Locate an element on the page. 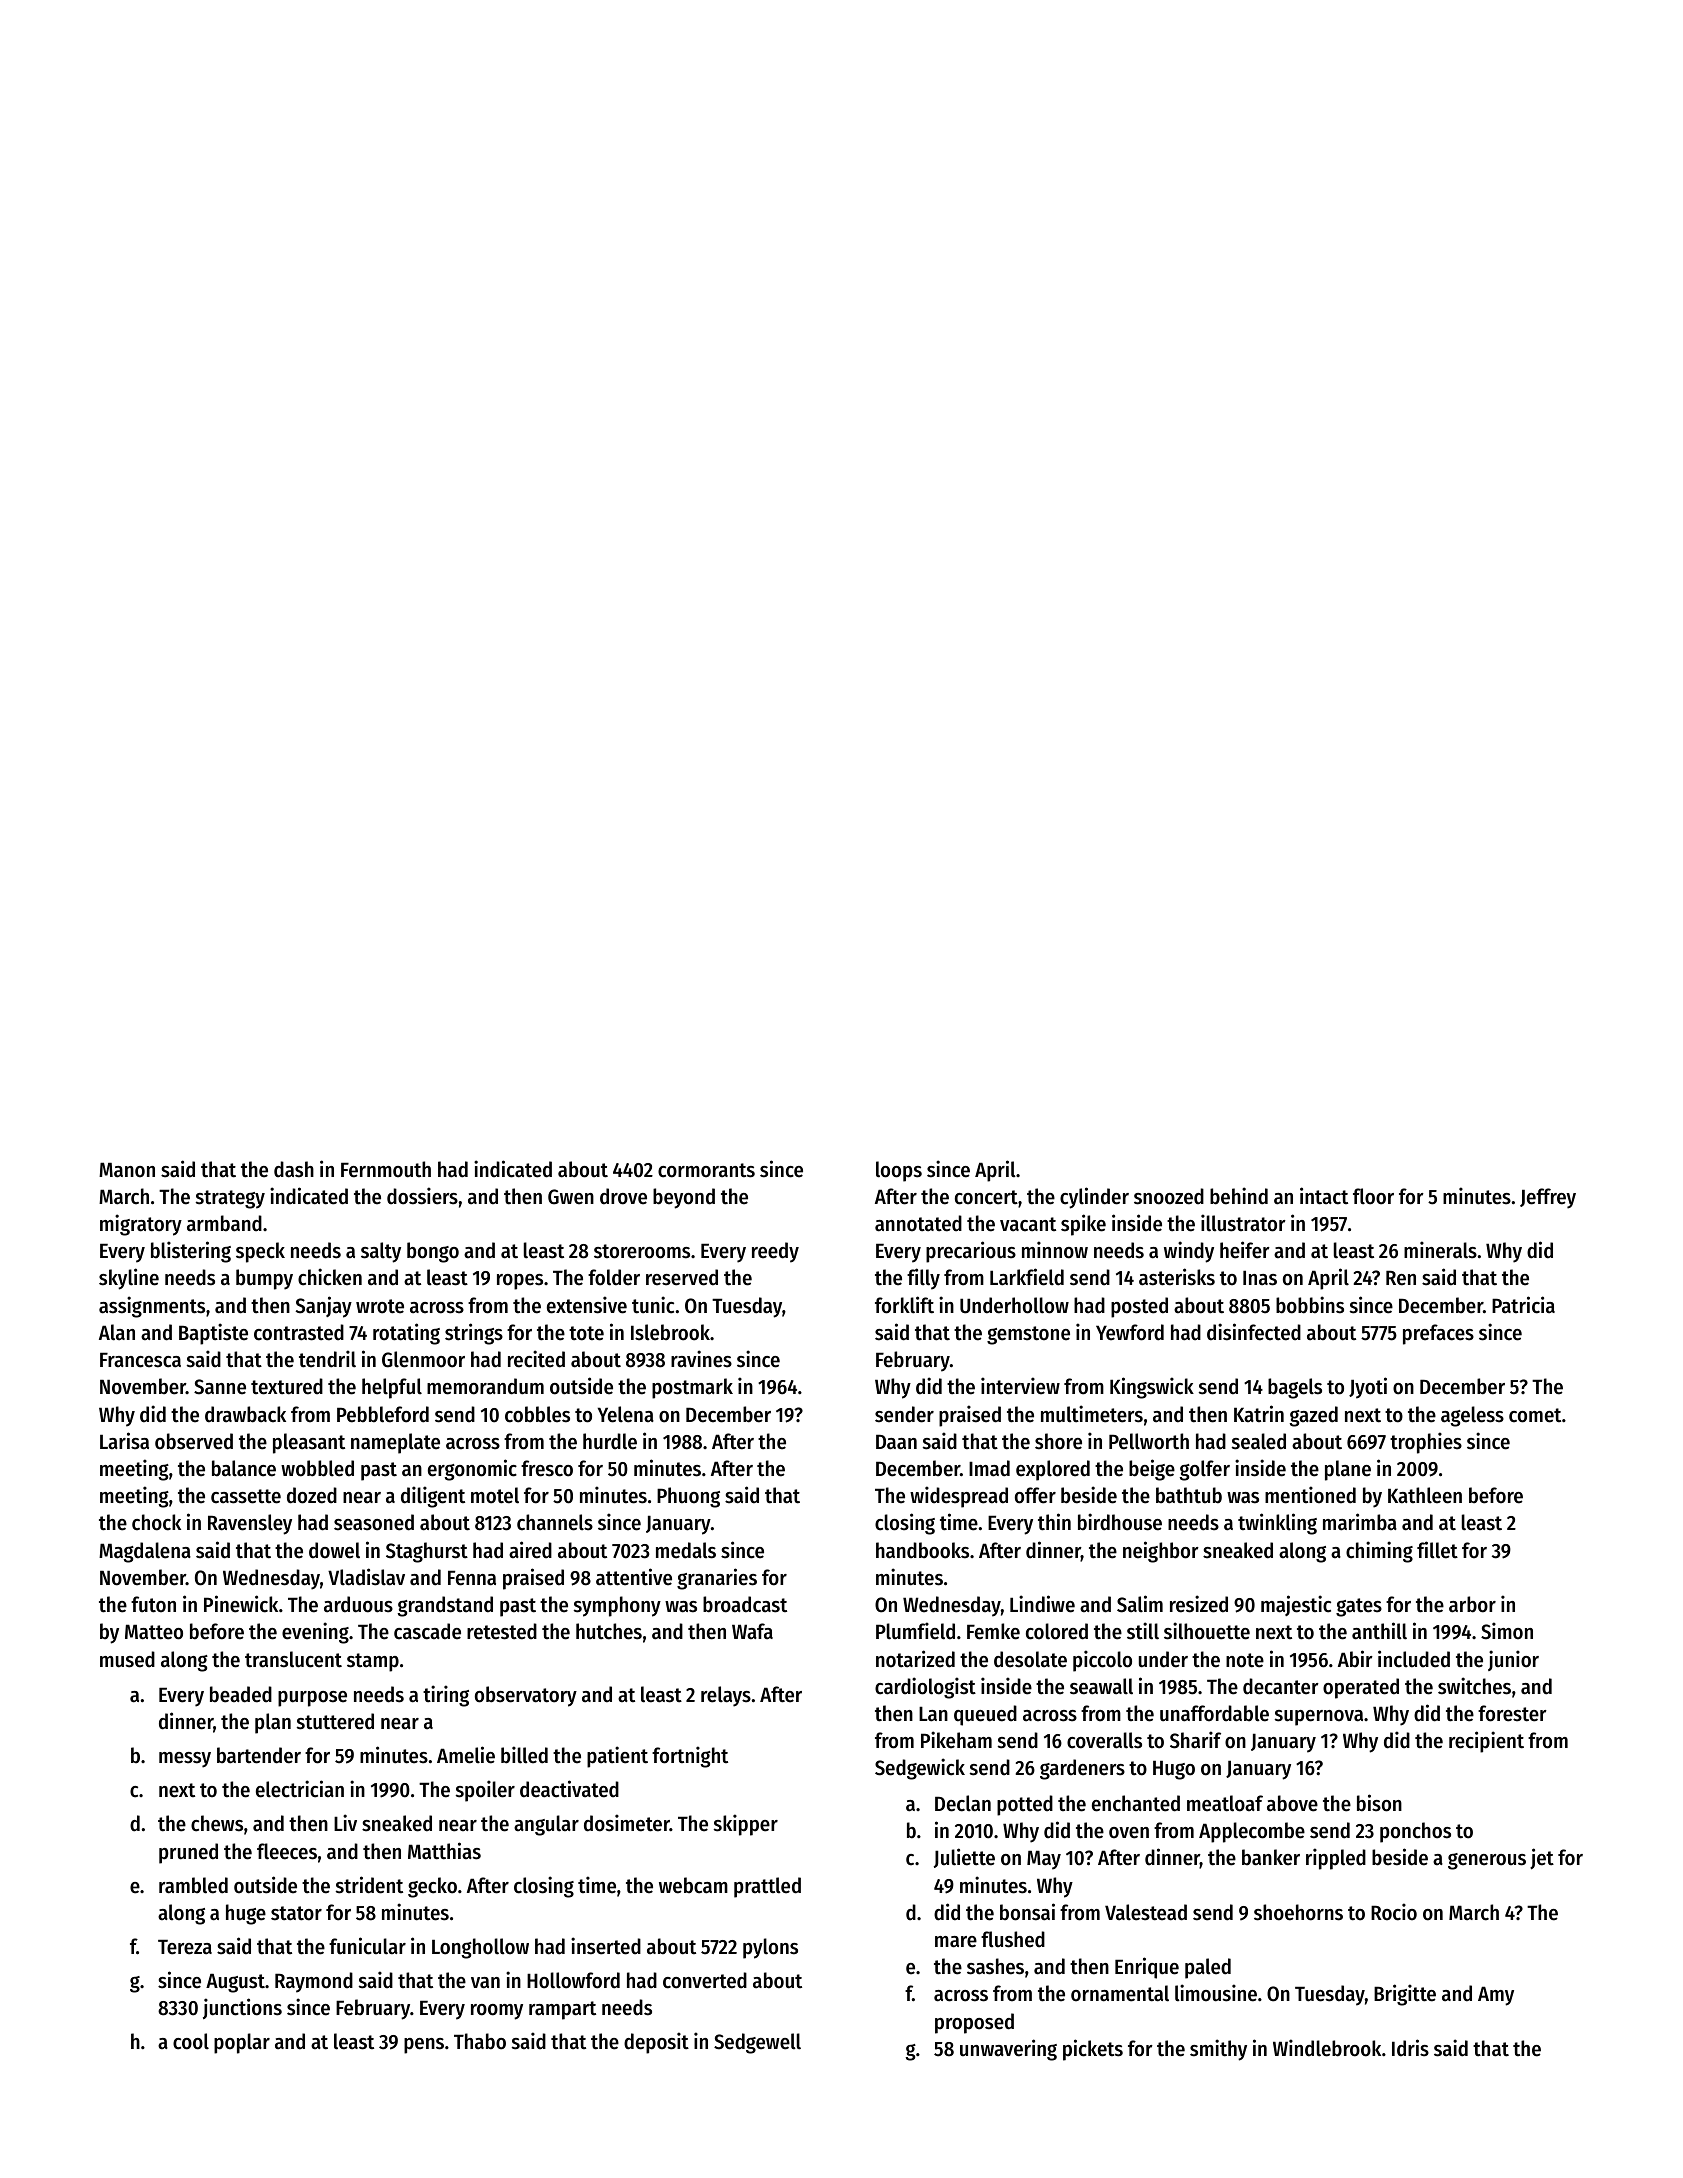 The image size is (1683, 2178). Sedgewell is located at coordinates (757, 2043).
